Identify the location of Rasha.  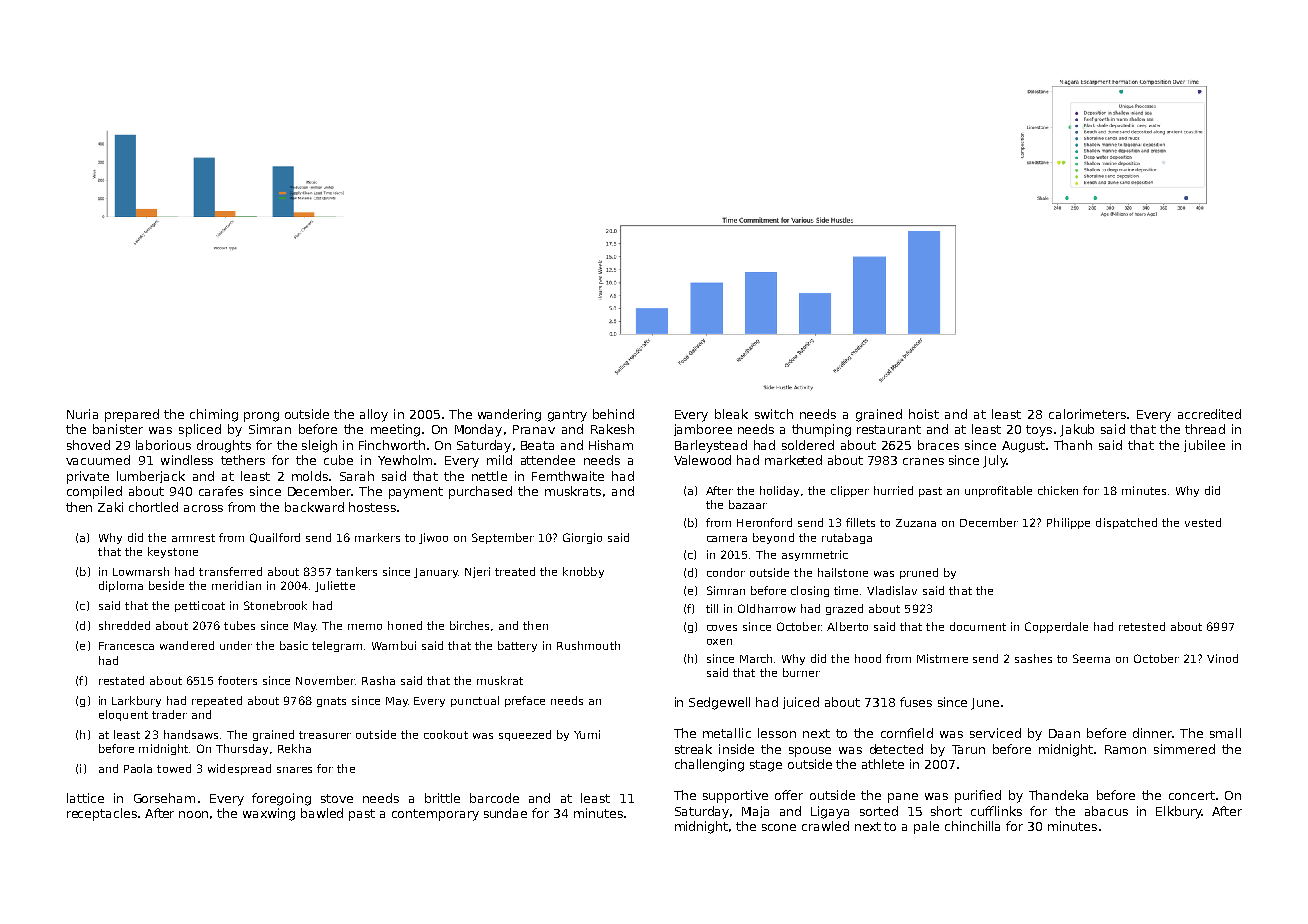
(378, 680).
